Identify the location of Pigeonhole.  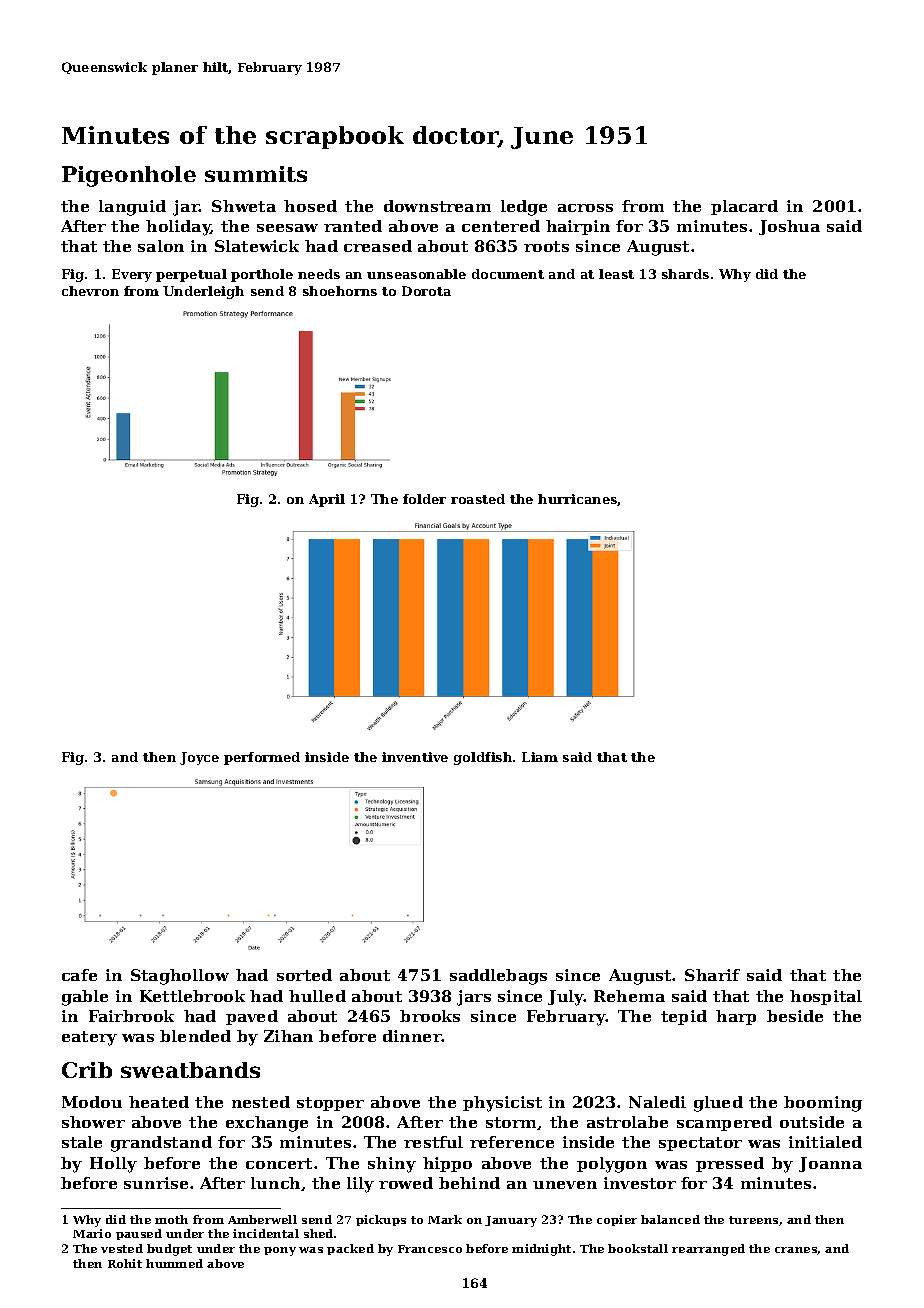
(129, 176).
